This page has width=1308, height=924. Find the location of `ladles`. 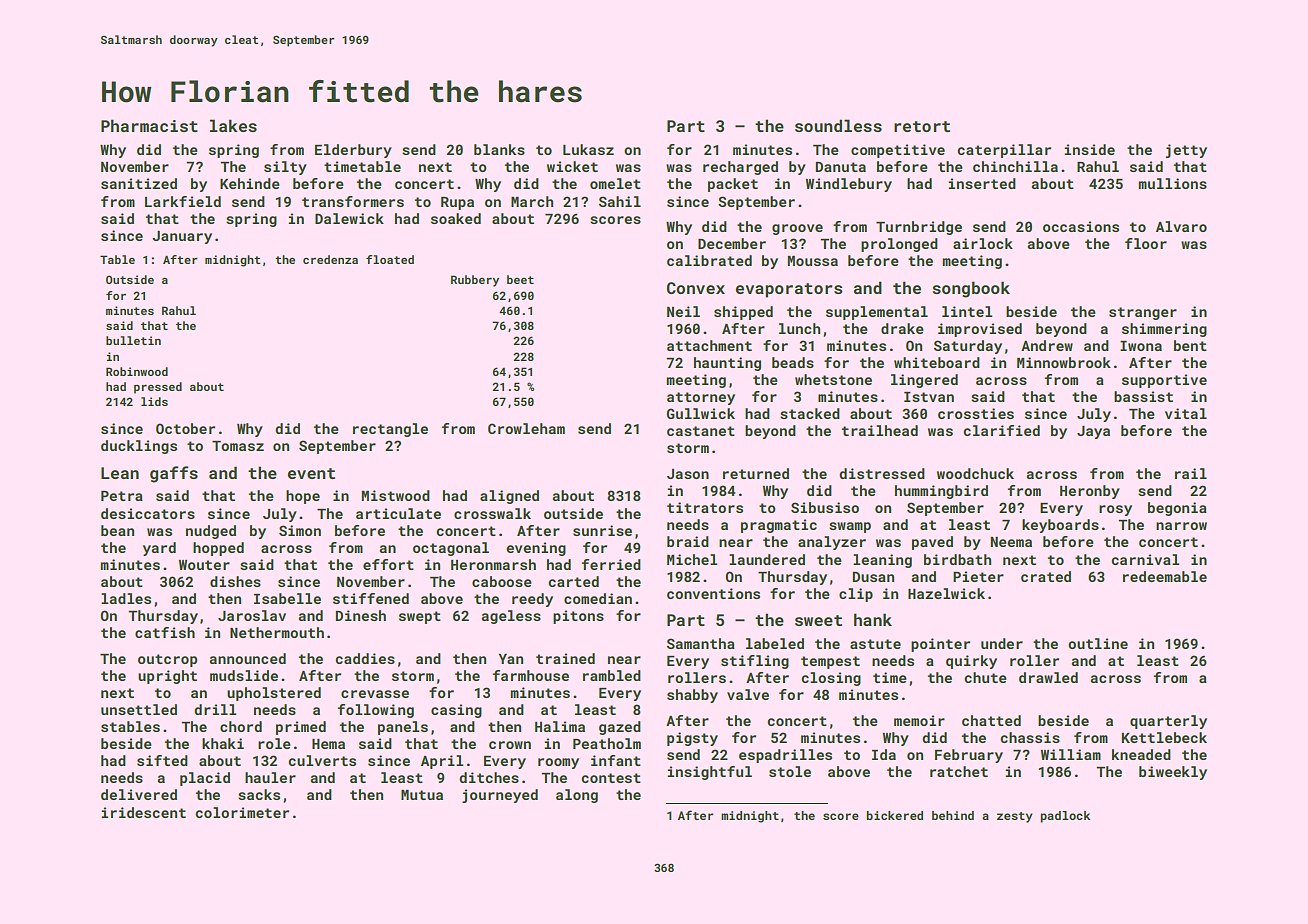

ladles is located at coordinates (126, 598).
